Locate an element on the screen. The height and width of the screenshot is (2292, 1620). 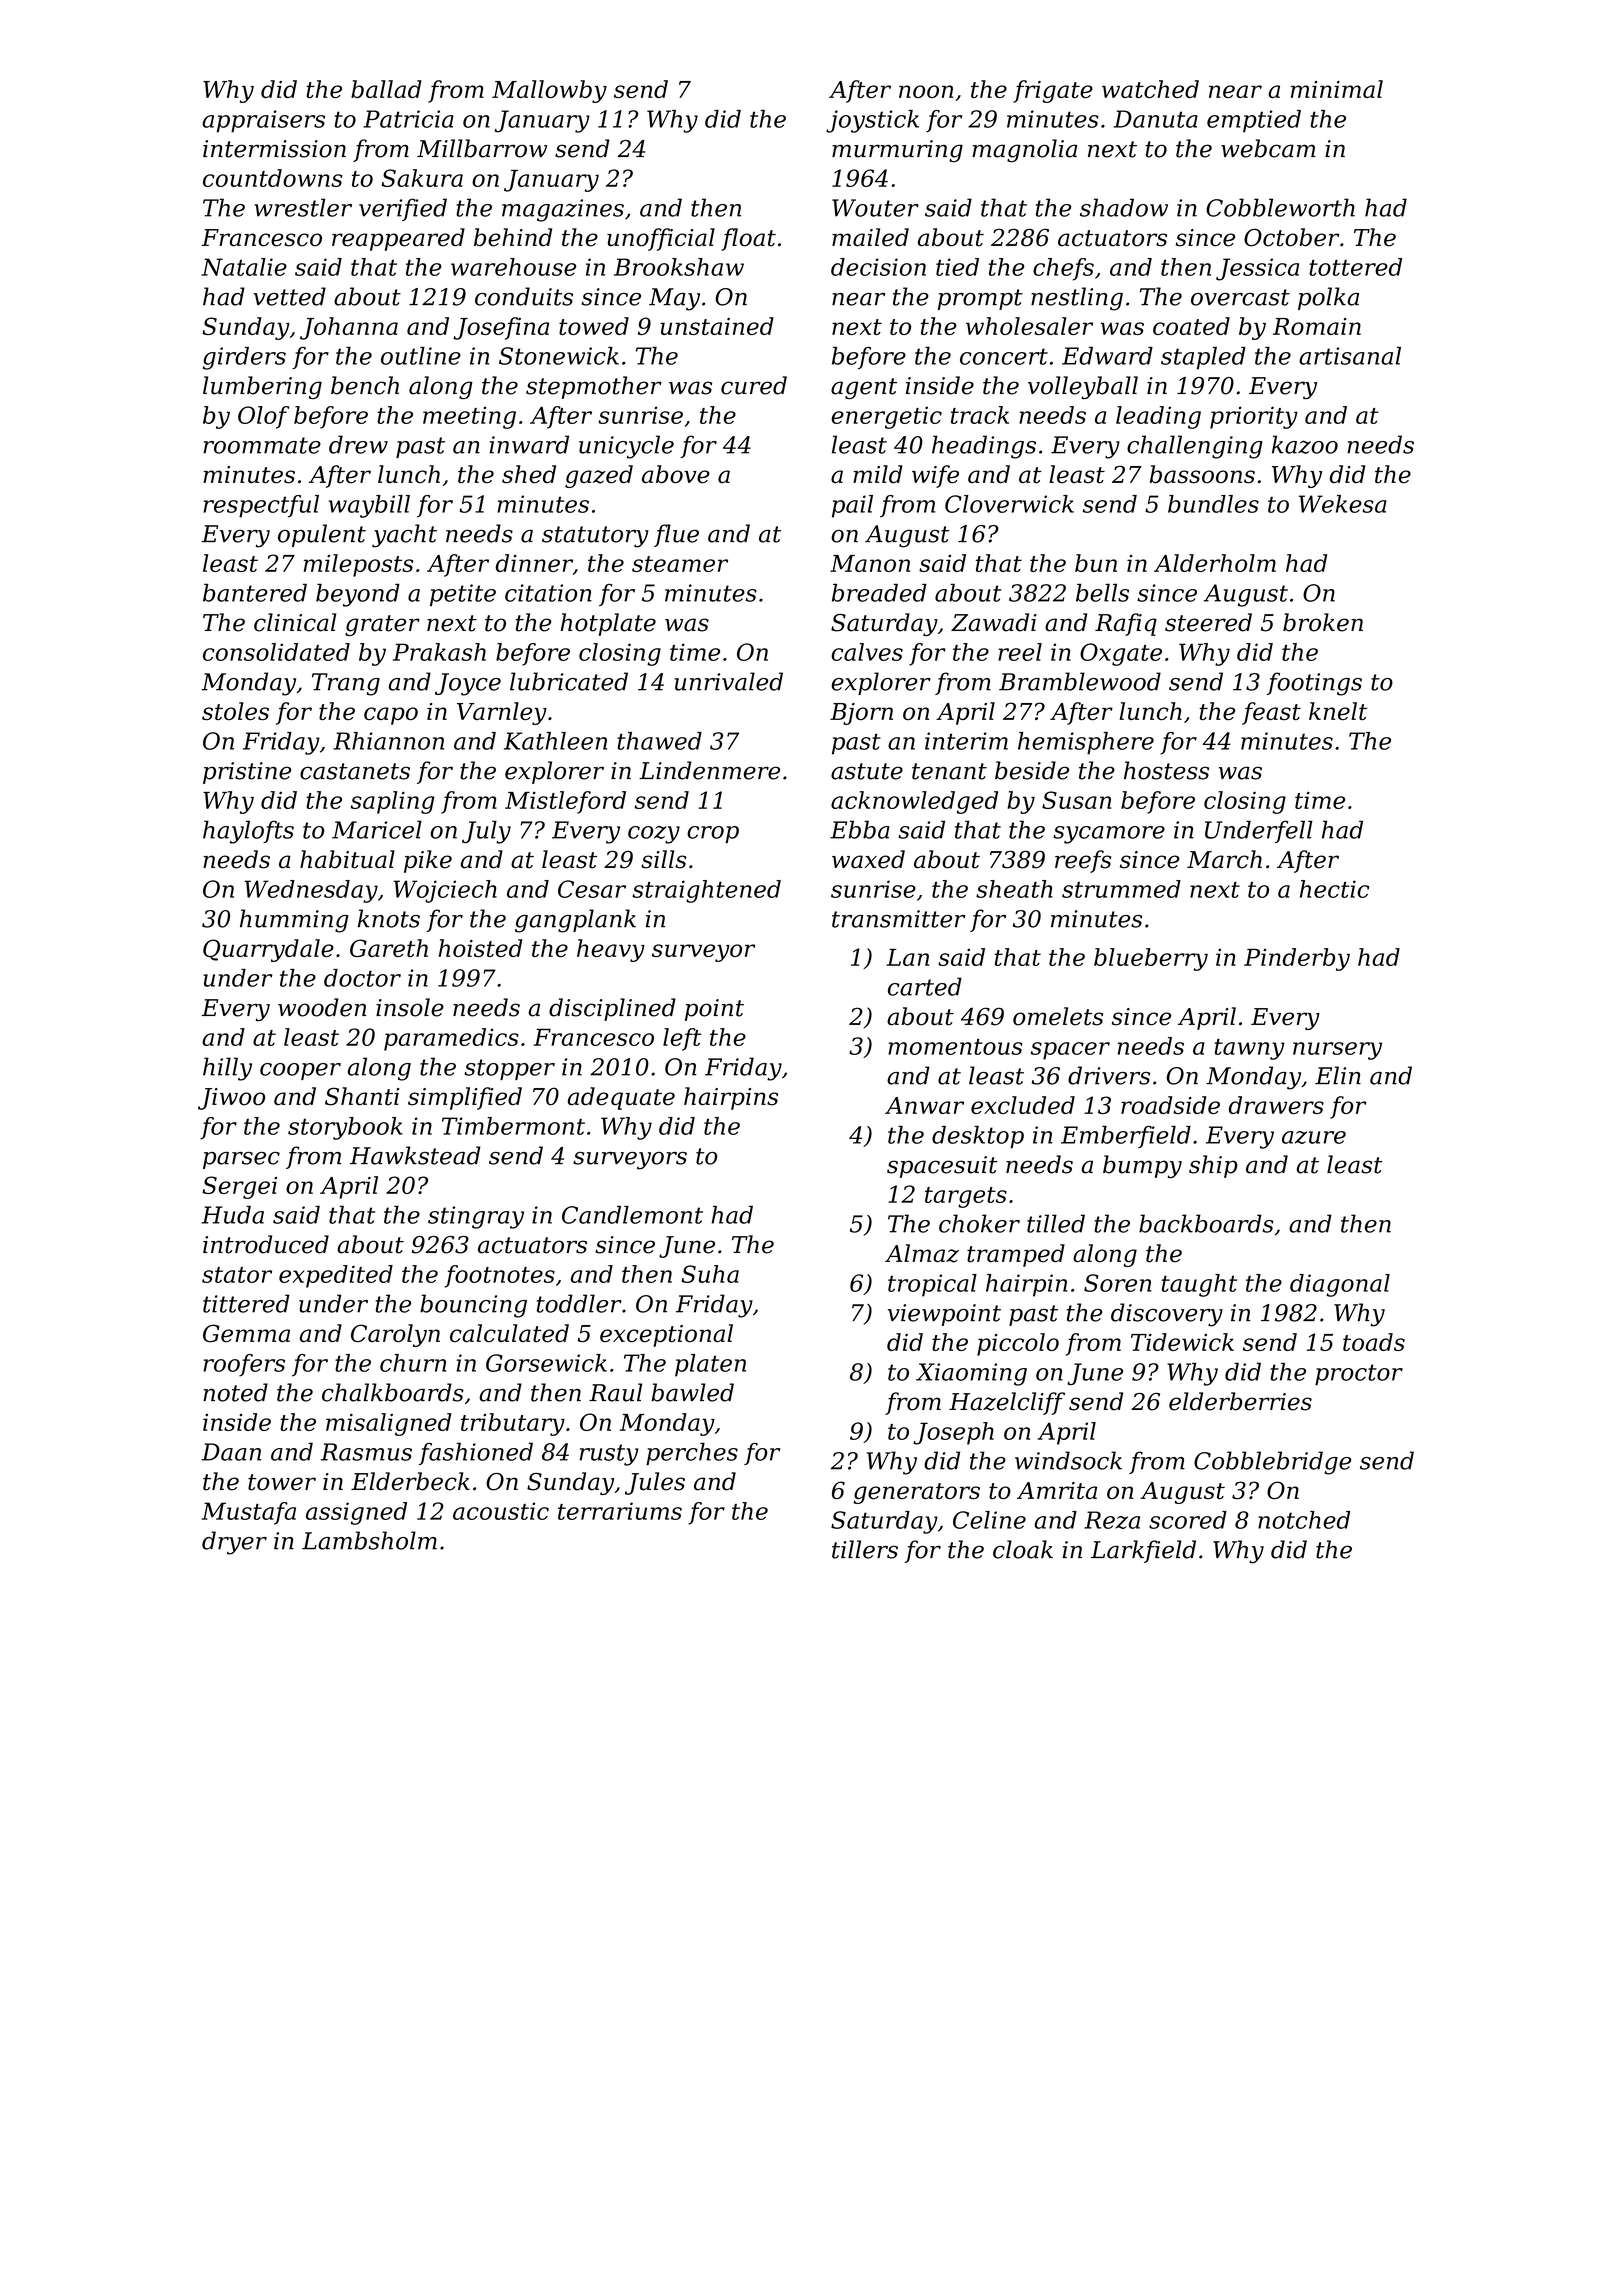
ballad is located at coordinates (386, 89).
